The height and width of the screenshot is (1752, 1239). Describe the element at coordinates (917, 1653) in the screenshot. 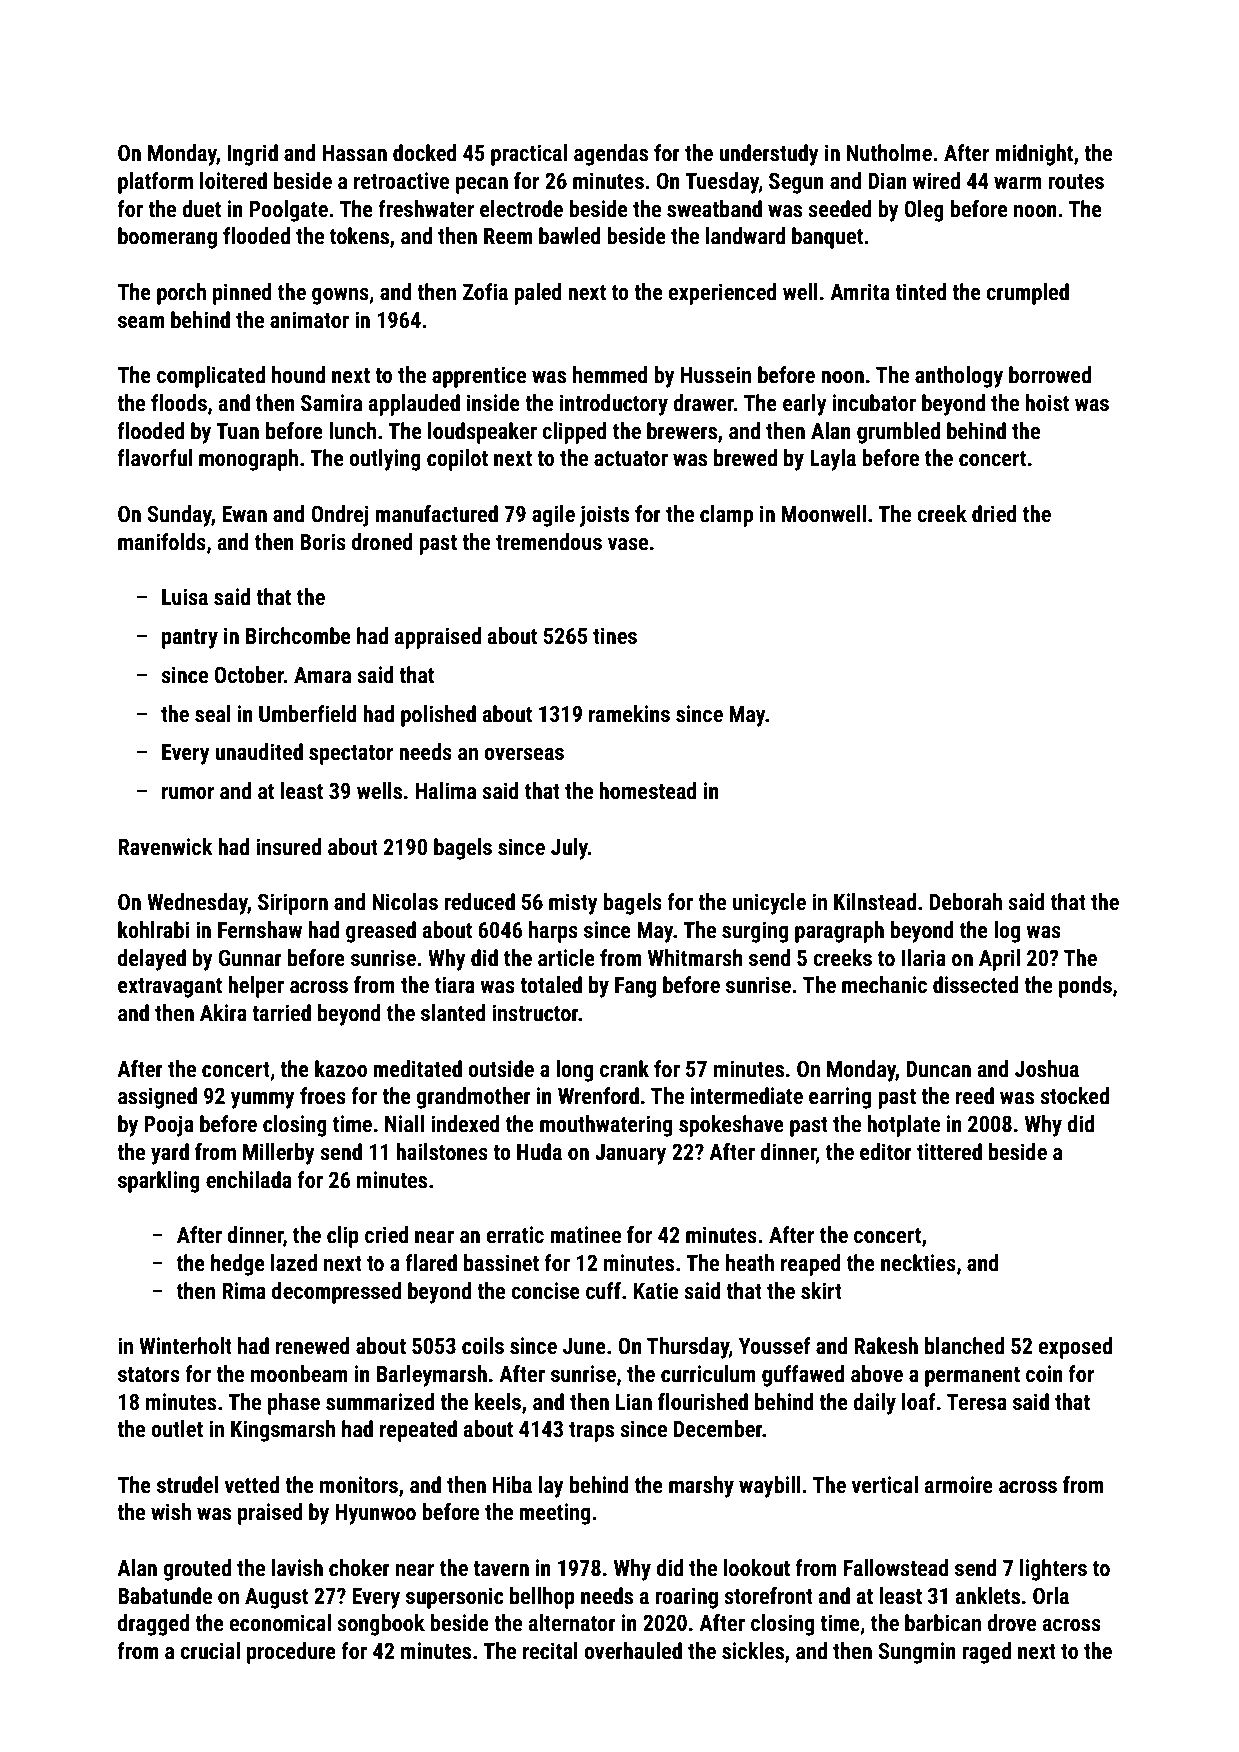

I see `Sungmin` at that location.
